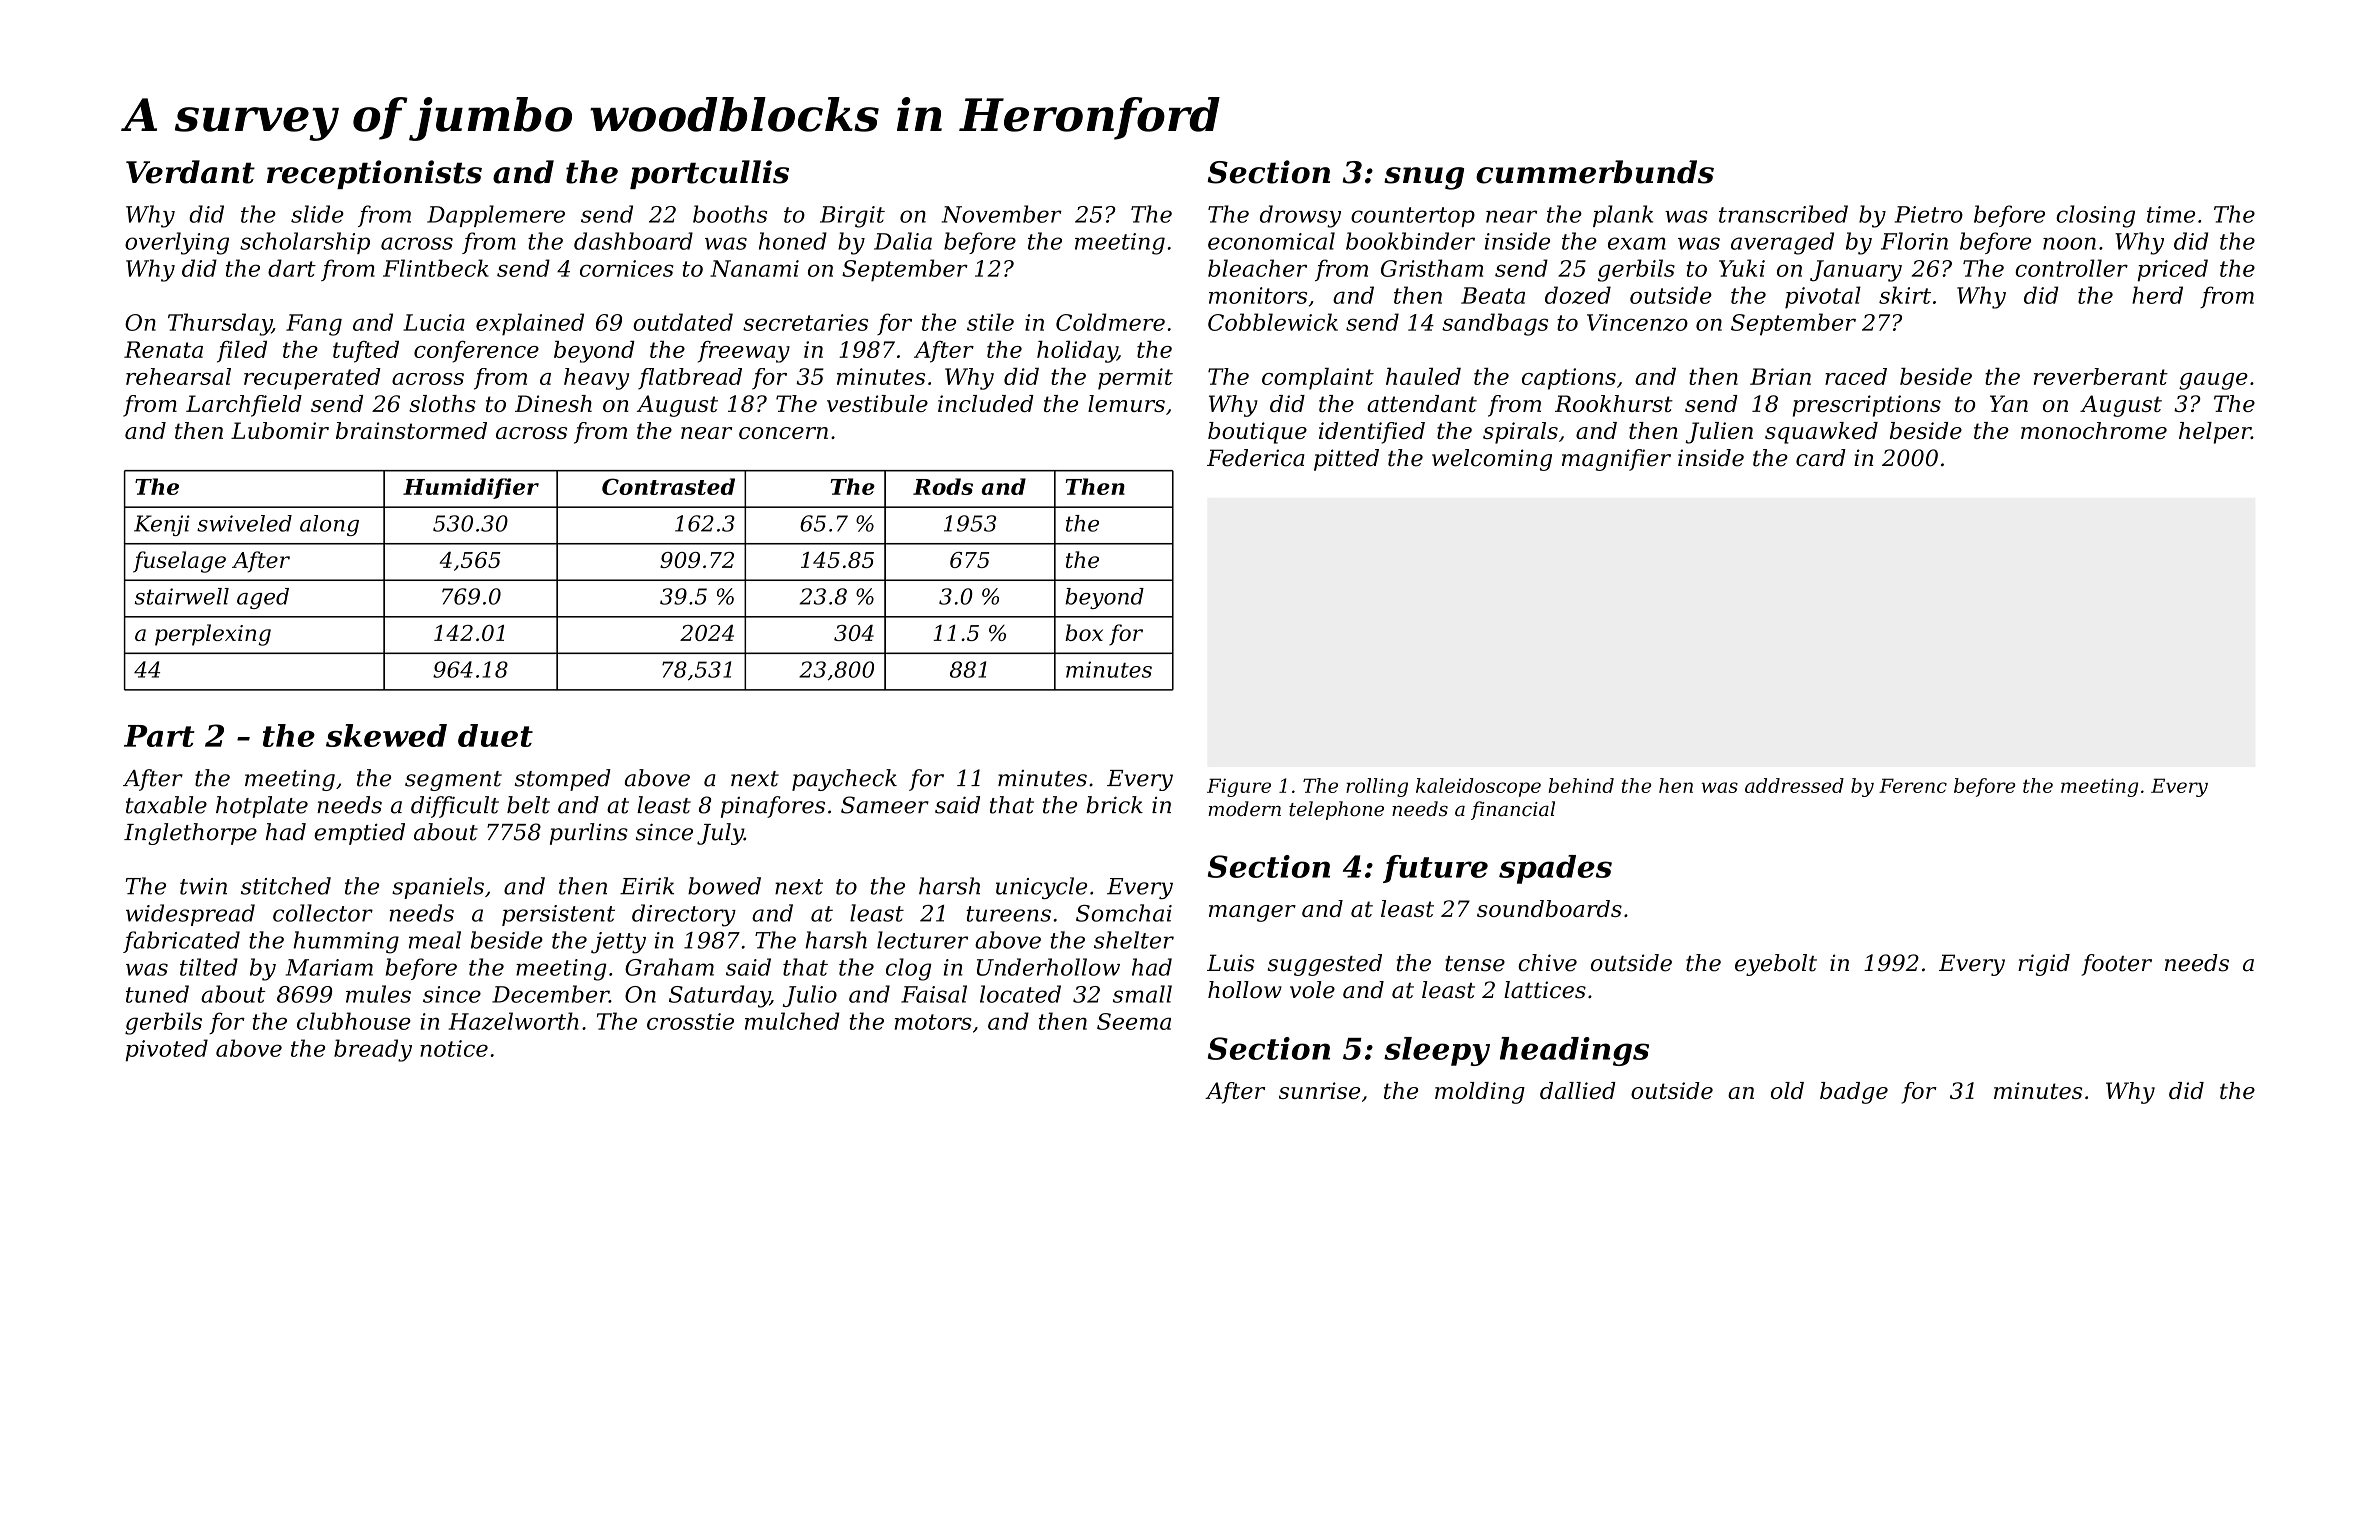  Describe the element at coordinates (1821, 458) in the screenshot. I see `card` at that location.
